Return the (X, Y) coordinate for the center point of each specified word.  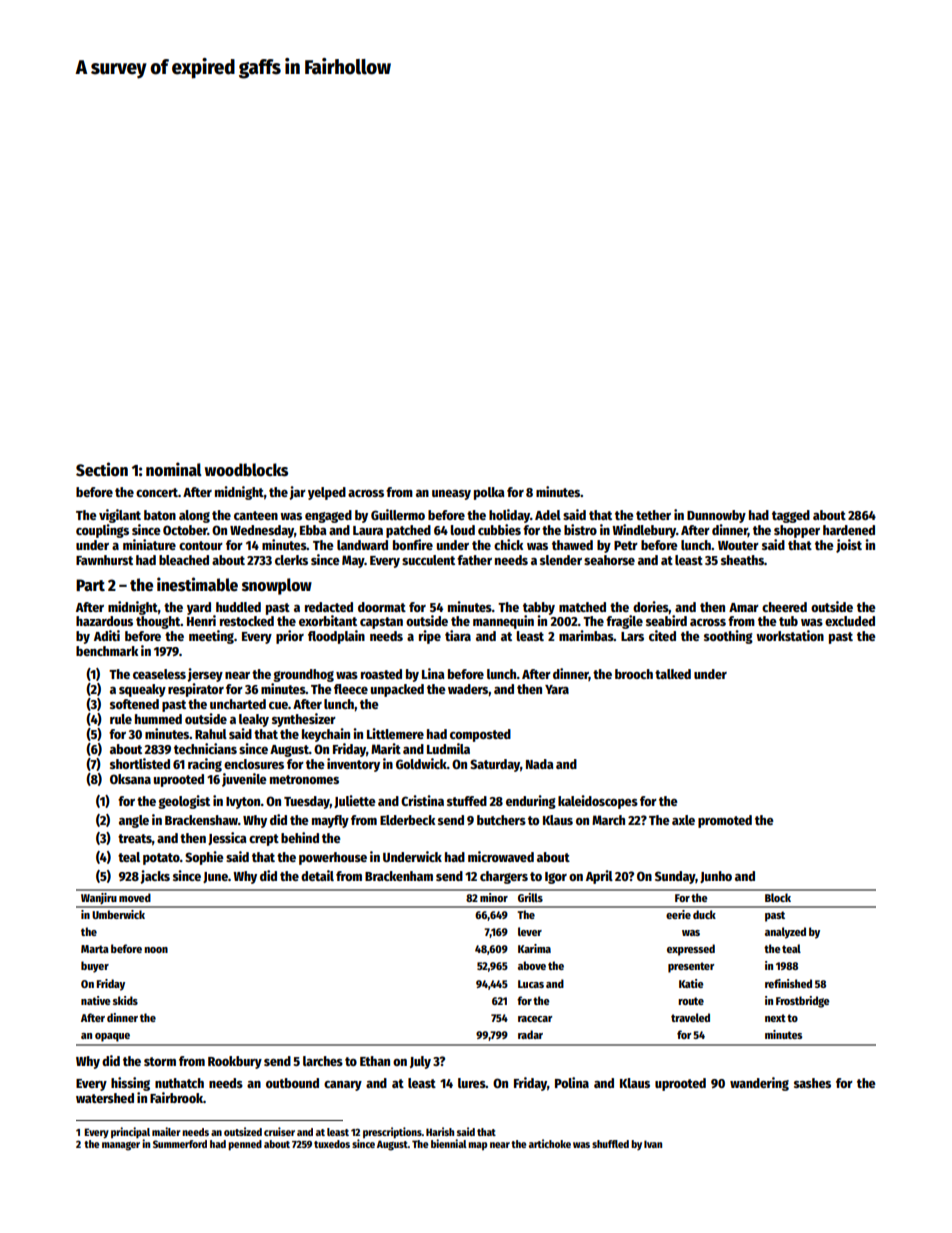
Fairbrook (176, 1097)
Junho (716, 877)
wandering (759, 1084)
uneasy (451, 495)
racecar (535, 1019)
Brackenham (399, 876)
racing (205, 765)
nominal (174, 469)
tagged (791, 516)
